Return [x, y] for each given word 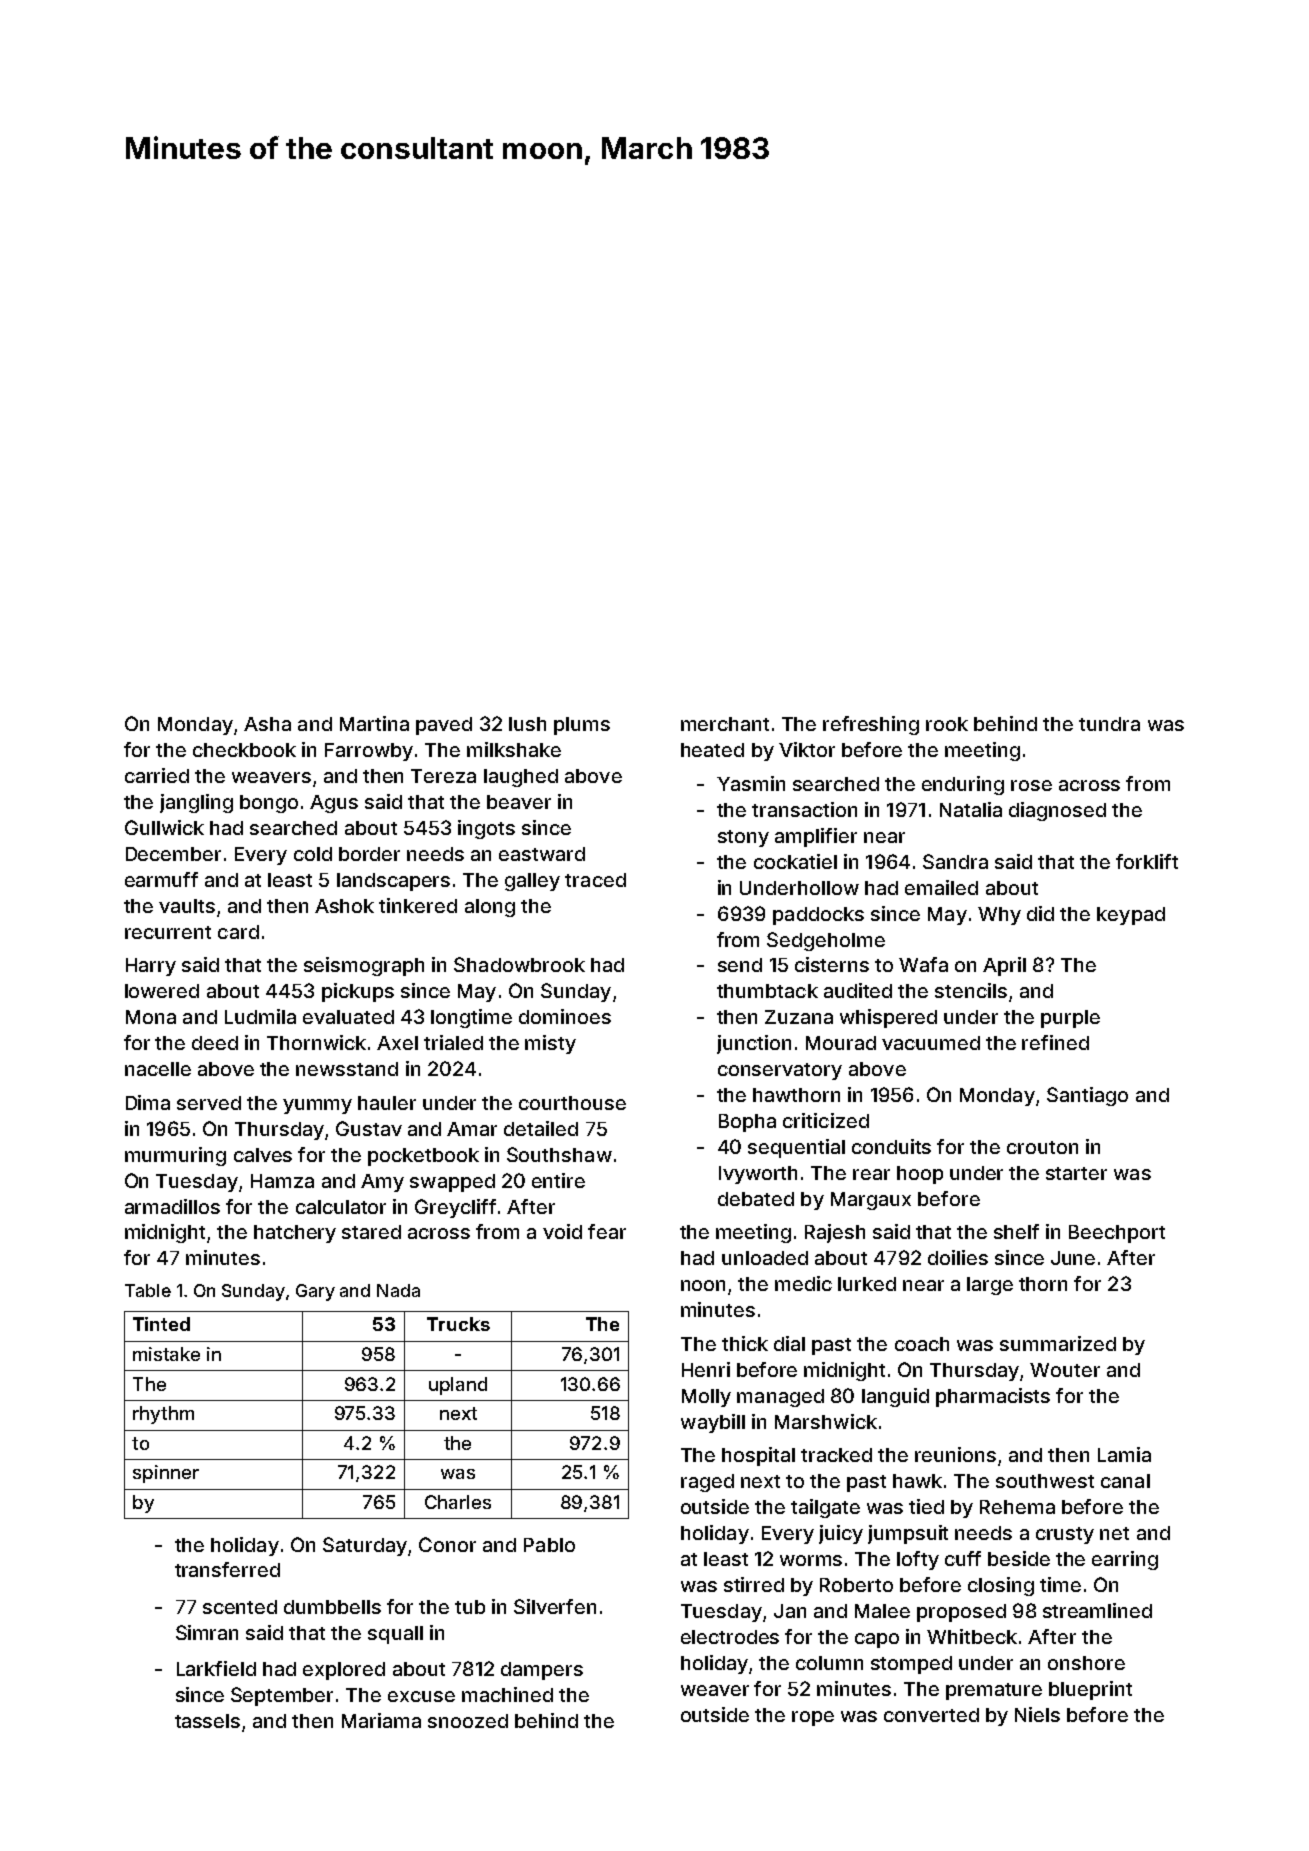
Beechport [1117, 1234]
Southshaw [559, 1154]
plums [582, 726]
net [1114, 1533]
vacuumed [931, 1043]
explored [344, 1671]
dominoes [565, 1016]
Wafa [923, 964]
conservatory [780, 1071]
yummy [317, 1106]
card [238, 932]
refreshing [871, 725]
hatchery [295, 1234]
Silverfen [555, 1606]
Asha [267, 724]
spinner [166, 1474]
